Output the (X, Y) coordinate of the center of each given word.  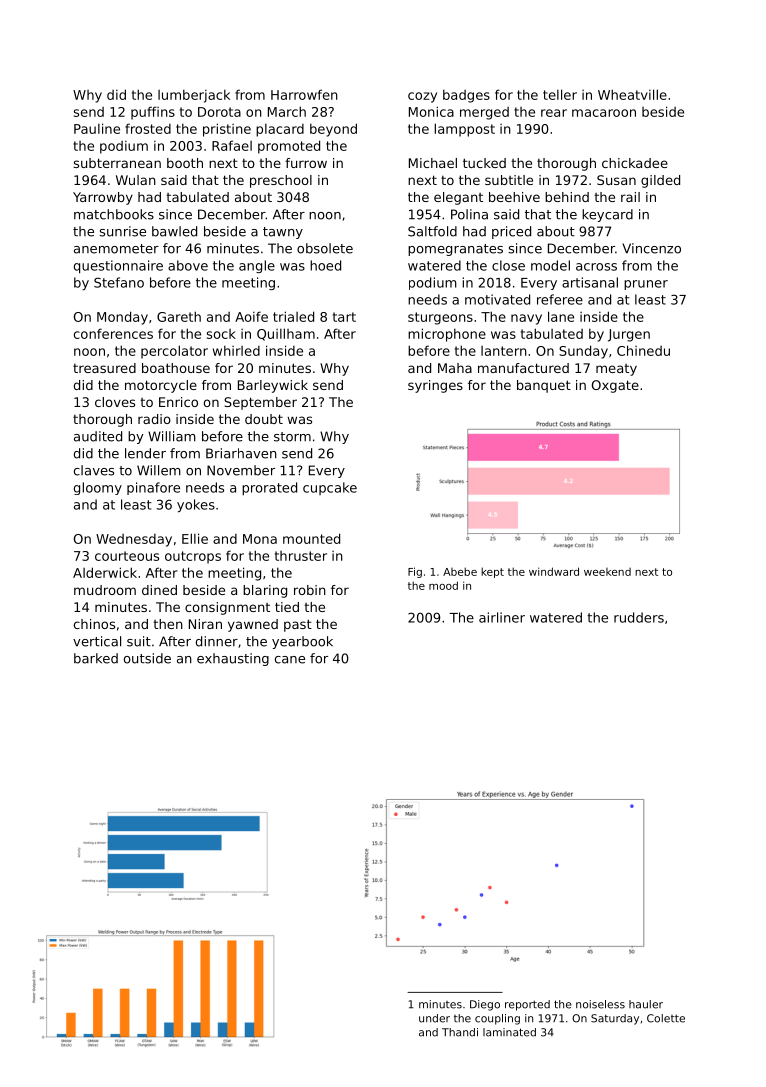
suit (139, 641)
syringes (435, 386)
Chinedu (643, 350)
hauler (646, 1004)
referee (560, 299)
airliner (502, 617)
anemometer (116, 249)
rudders (639, 617)
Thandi (460, 1032)
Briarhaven (241, 453)
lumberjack (194, 96)
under (434, 1018)
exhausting (233, 659)
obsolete (325, 248)
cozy (422, 97)
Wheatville (632, 94)
